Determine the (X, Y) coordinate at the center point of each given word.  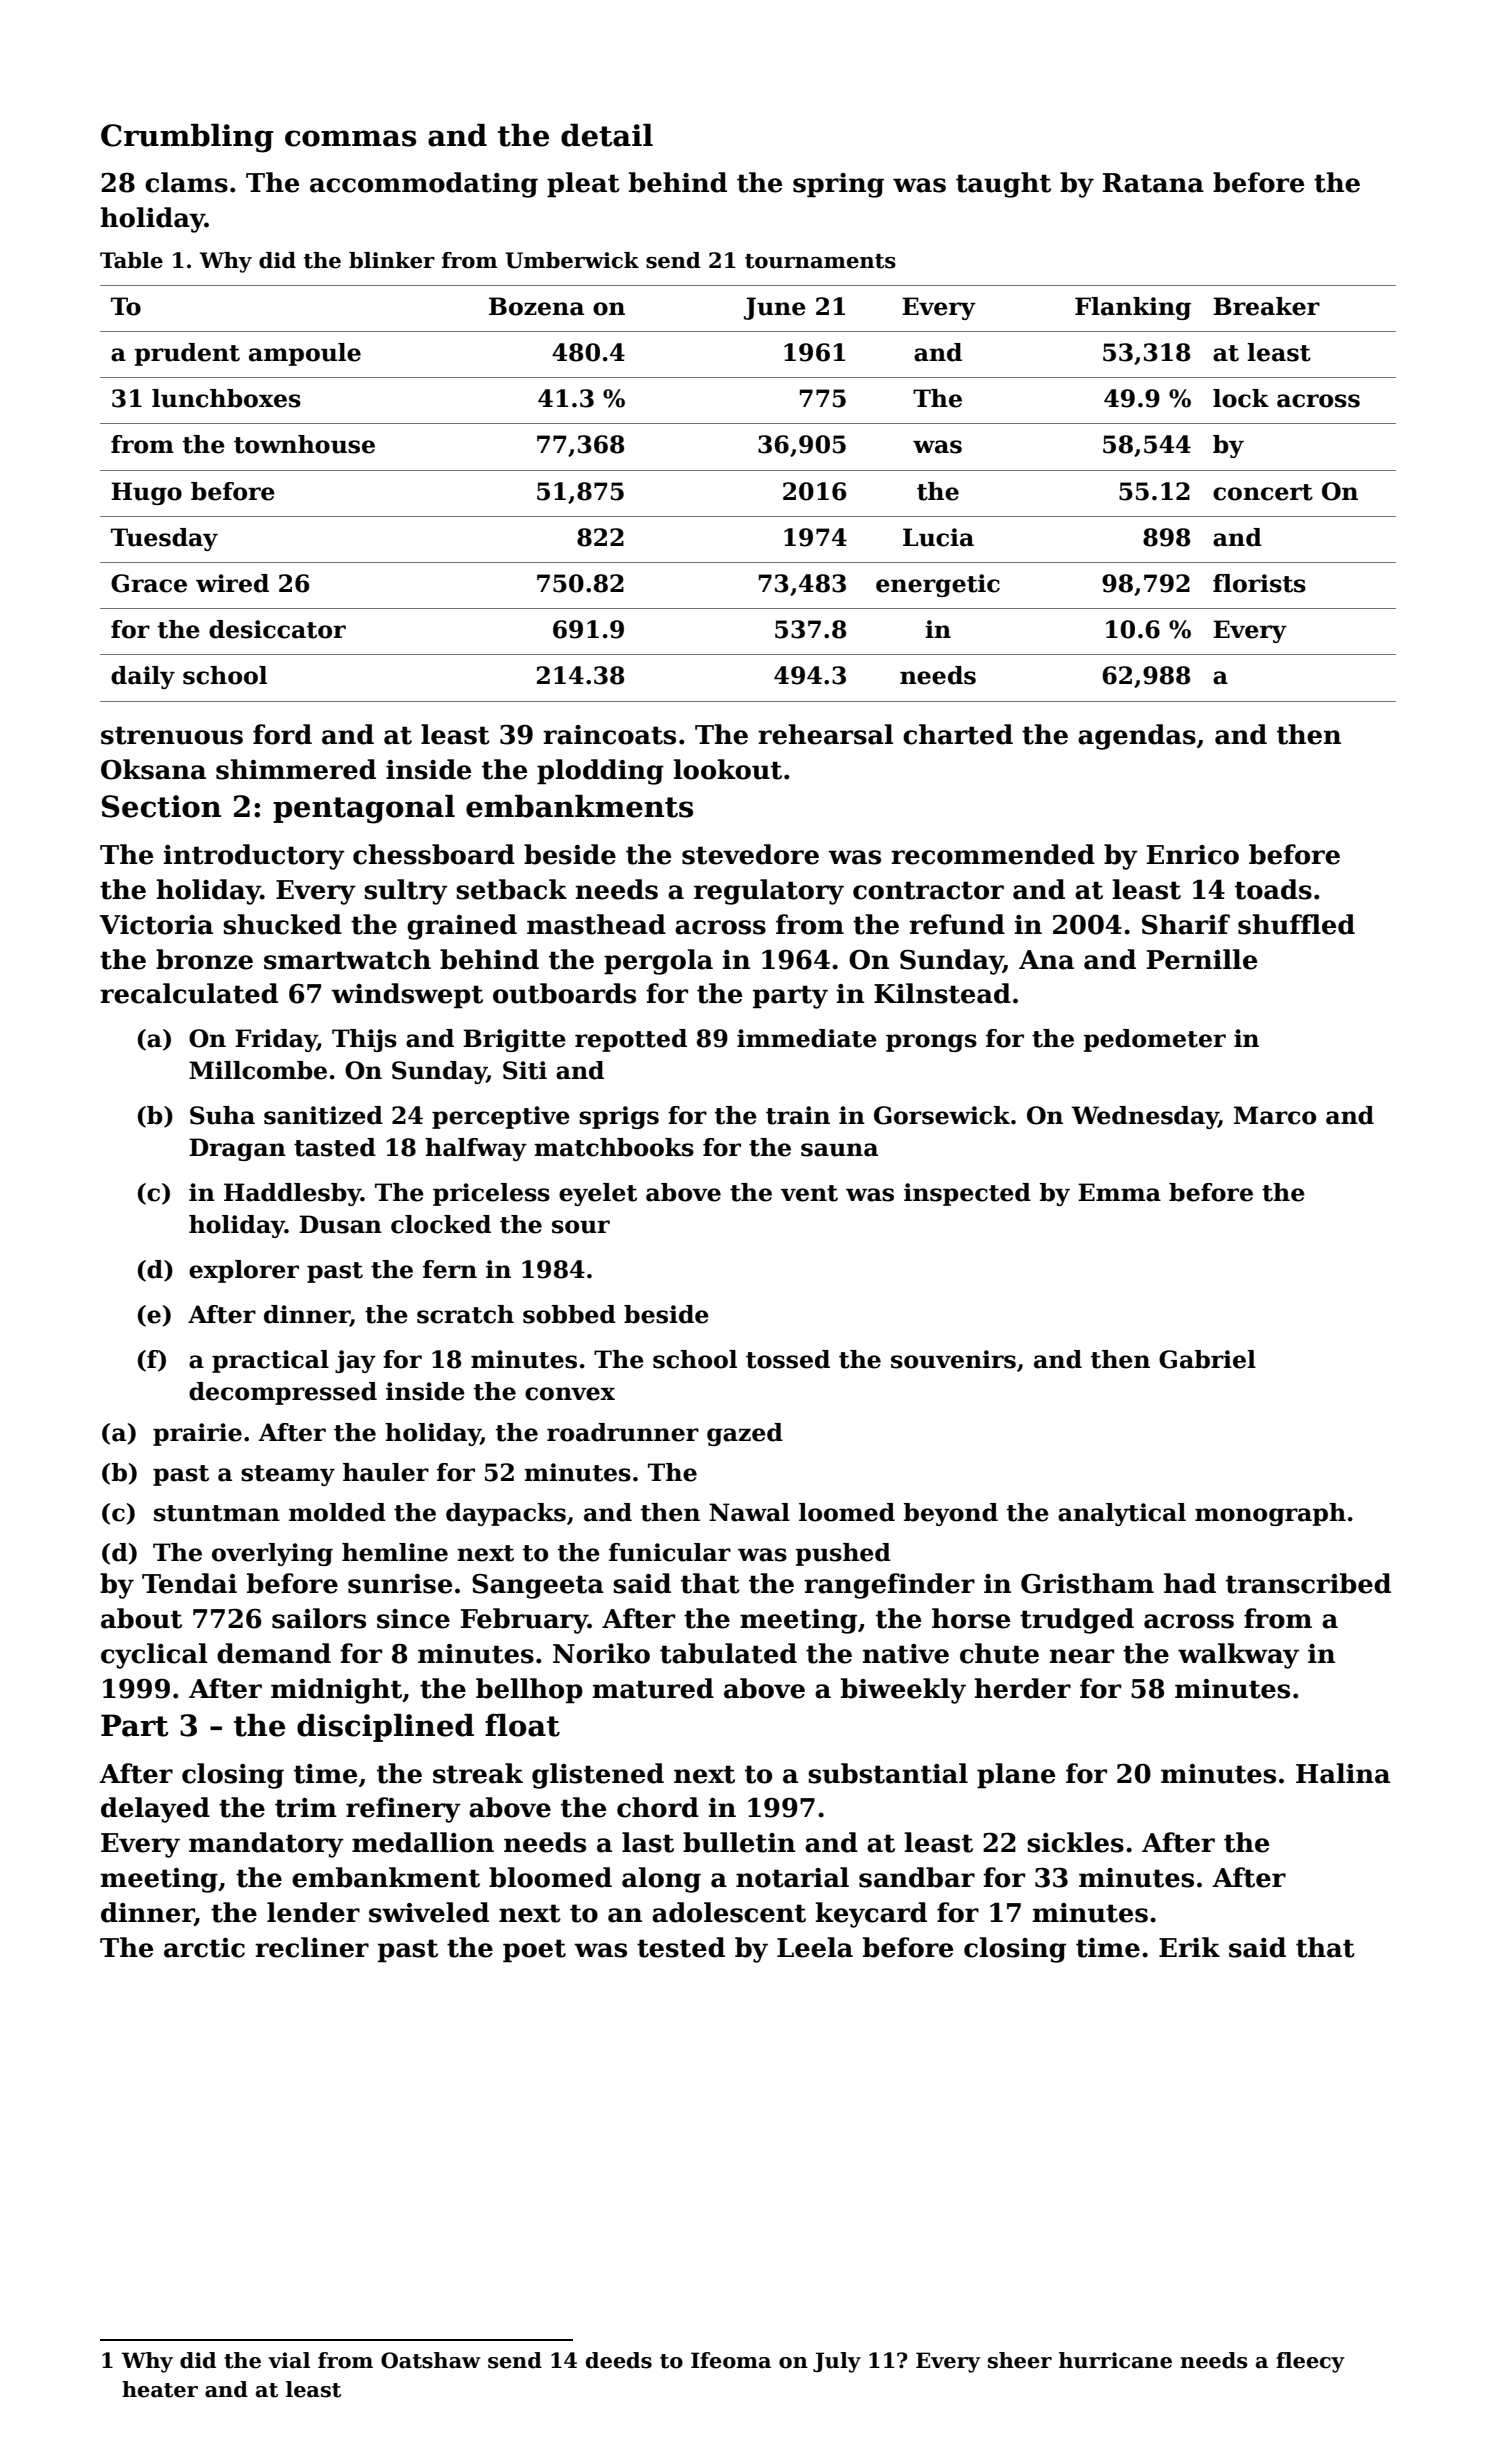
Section (161, 806)
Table (131, 260)
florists (1259, 583)
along (661, 1880)
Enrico (1193, 855)
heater (160, 2389)
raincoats (609, 735)
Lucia (938, 537)
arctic (204, 1948)
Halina (1343, 1773)
